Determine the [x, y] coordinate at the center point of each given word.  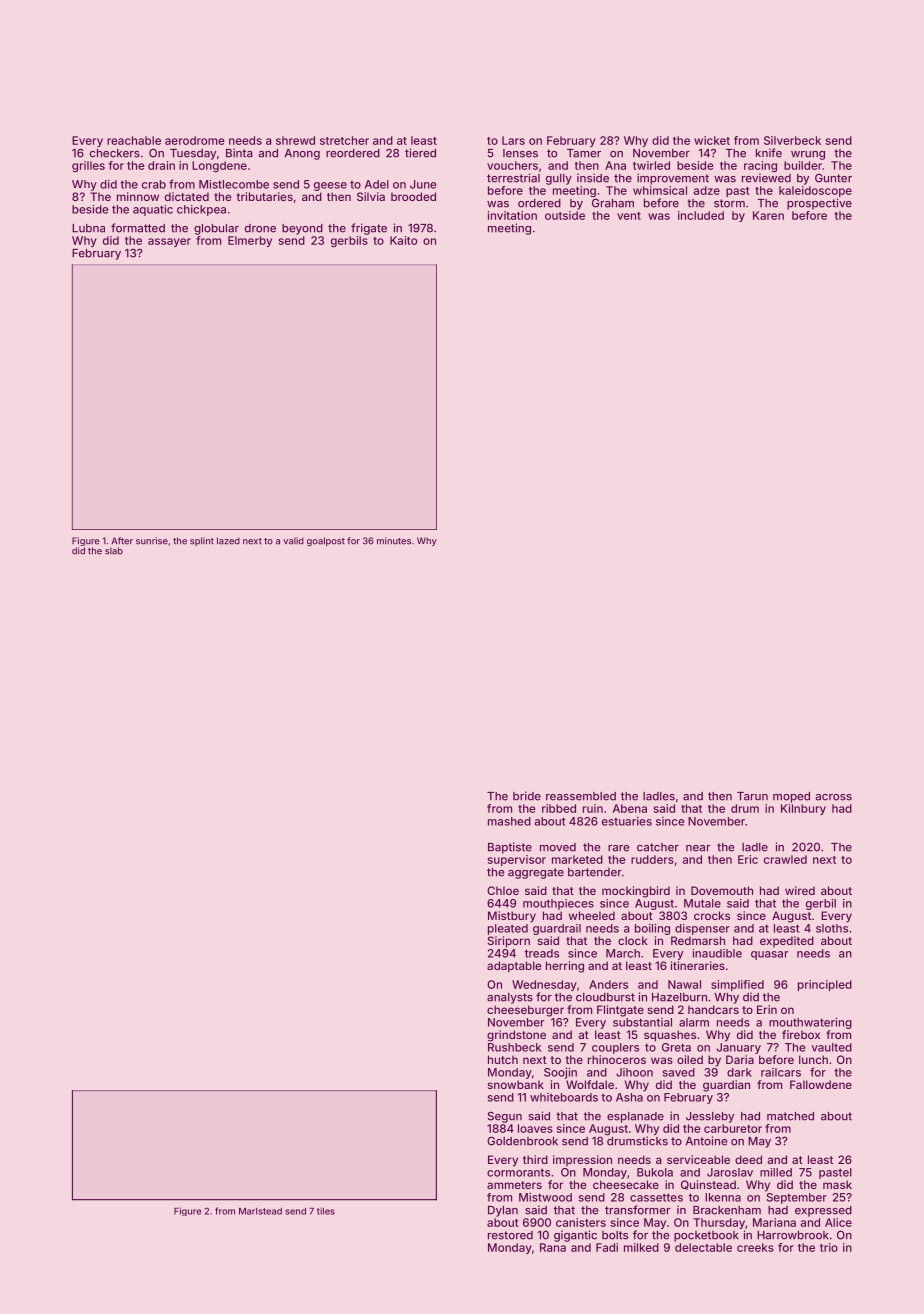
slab [114, 551]
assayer [169, 242]
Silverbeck [792, 140]
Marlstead [260, 1211]
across [833, 797]
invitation [512, 215]
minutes [394, 541]
